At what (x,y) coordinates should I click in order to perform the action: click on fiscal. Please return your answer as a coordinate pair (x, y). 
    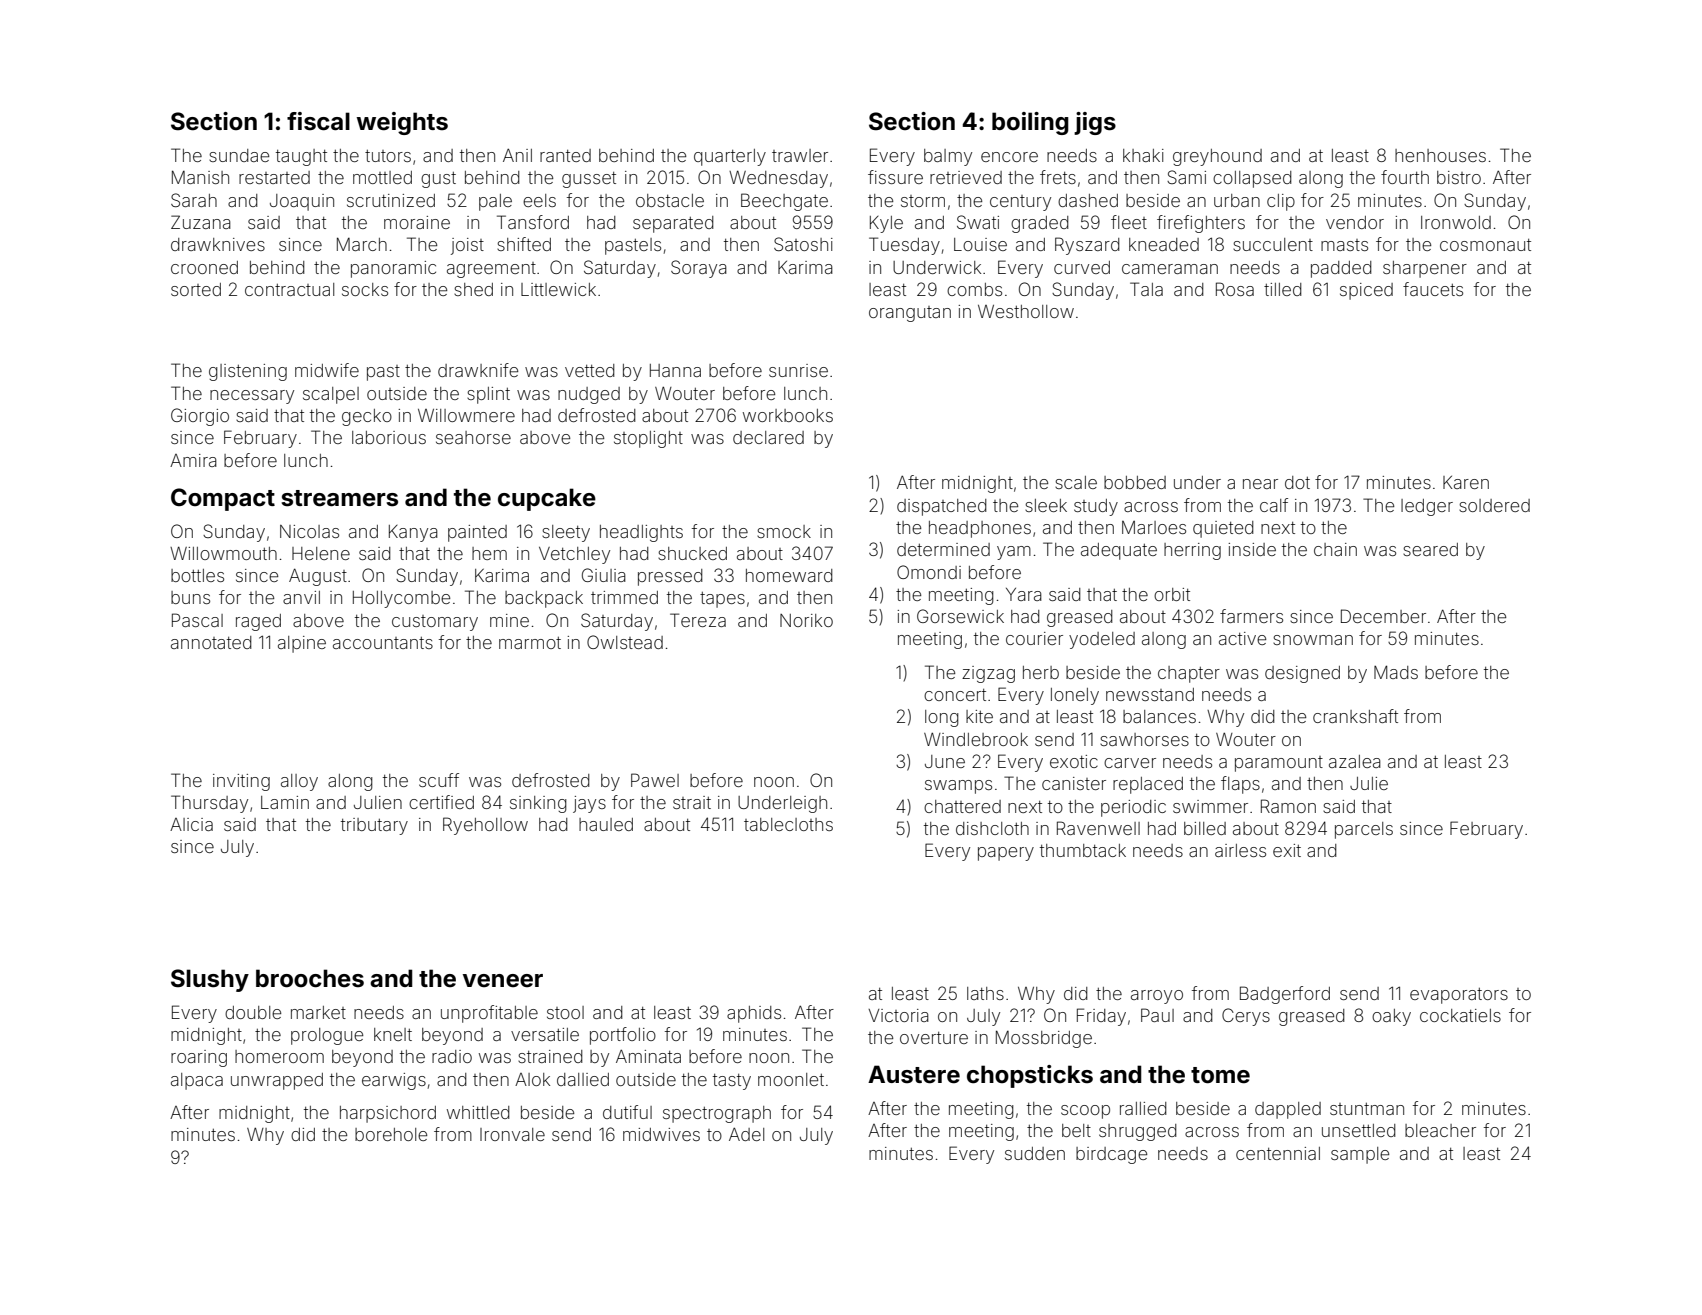
    Looking at the image, I should click on (318, 121).
